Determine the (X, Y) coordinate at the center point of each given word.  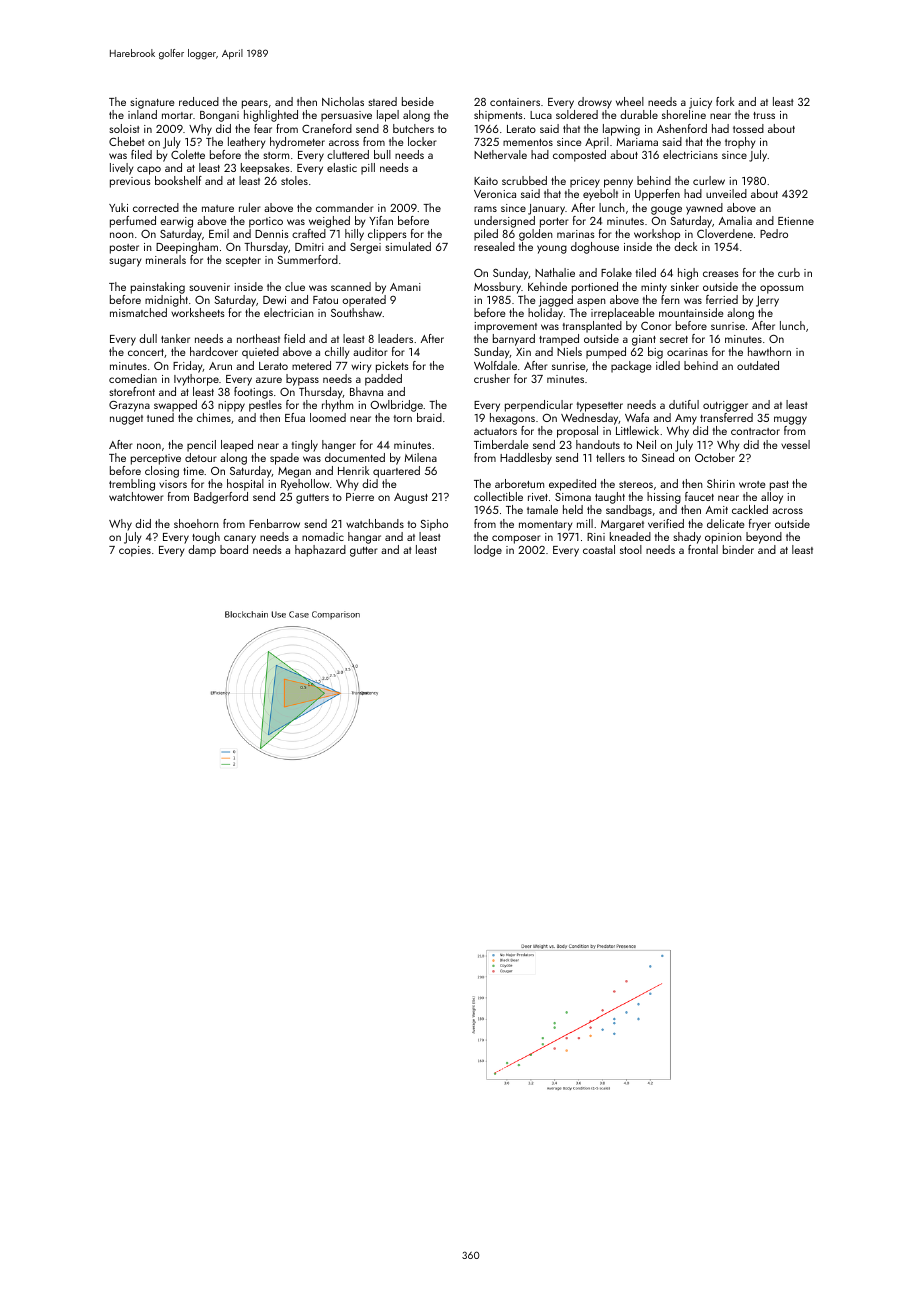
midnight (166, 301)
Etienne (796, 221)
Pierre (360, 497)
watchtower (136, 496)
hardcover (214, 351)
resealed (494, 246)
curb (789, 272)
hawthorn (769, 351)
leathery (246, 143)
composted (579, 156)
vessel (795, 444)
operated (364, 301)
